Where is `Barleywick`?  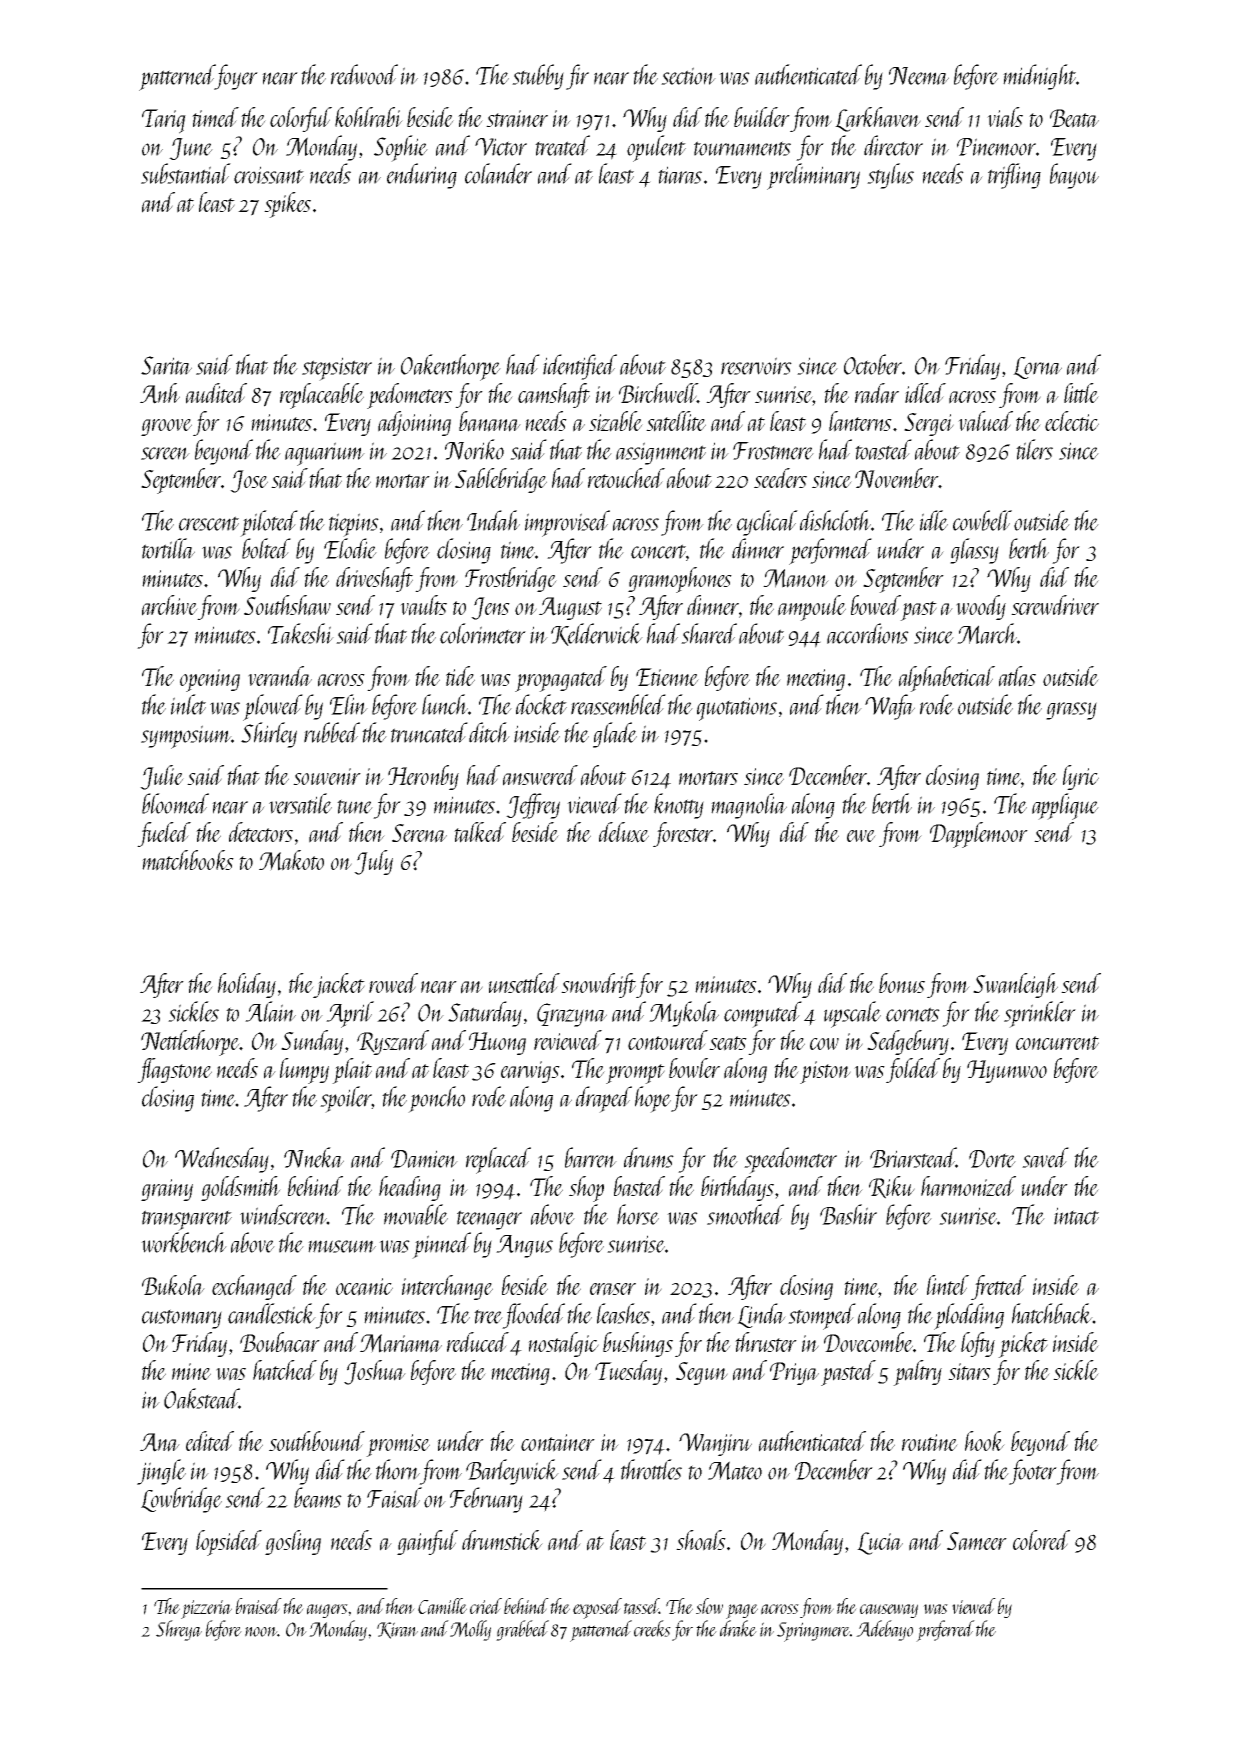
Barleywick is located at coordinates (512, 1472).
